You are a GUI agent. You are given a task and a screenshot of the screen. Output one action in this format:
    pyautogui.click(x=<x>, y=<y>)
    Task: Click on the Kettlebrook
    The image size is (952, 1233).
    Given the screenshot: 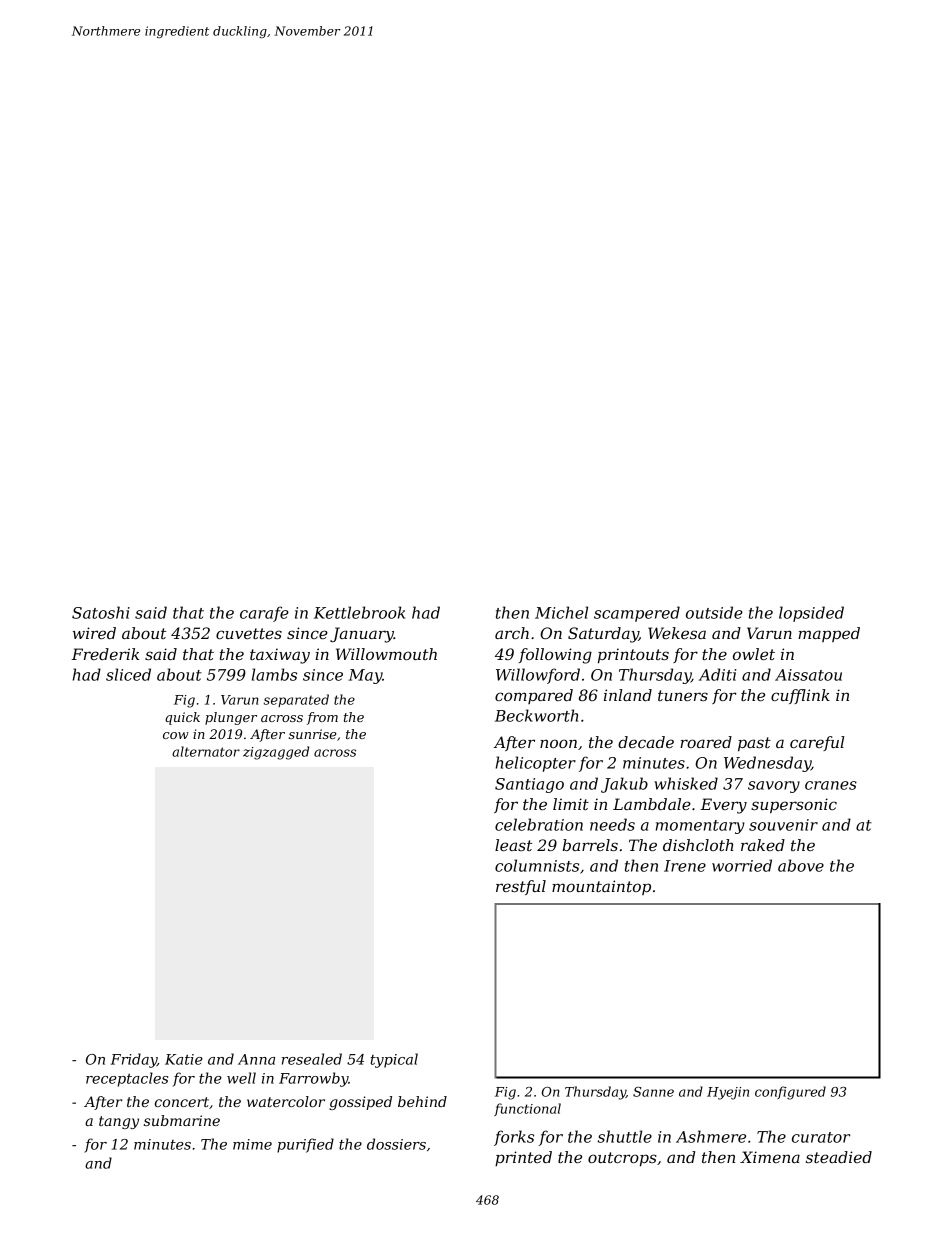 What is the action you would take?
    pyautogui.click(x=359, y=612)
